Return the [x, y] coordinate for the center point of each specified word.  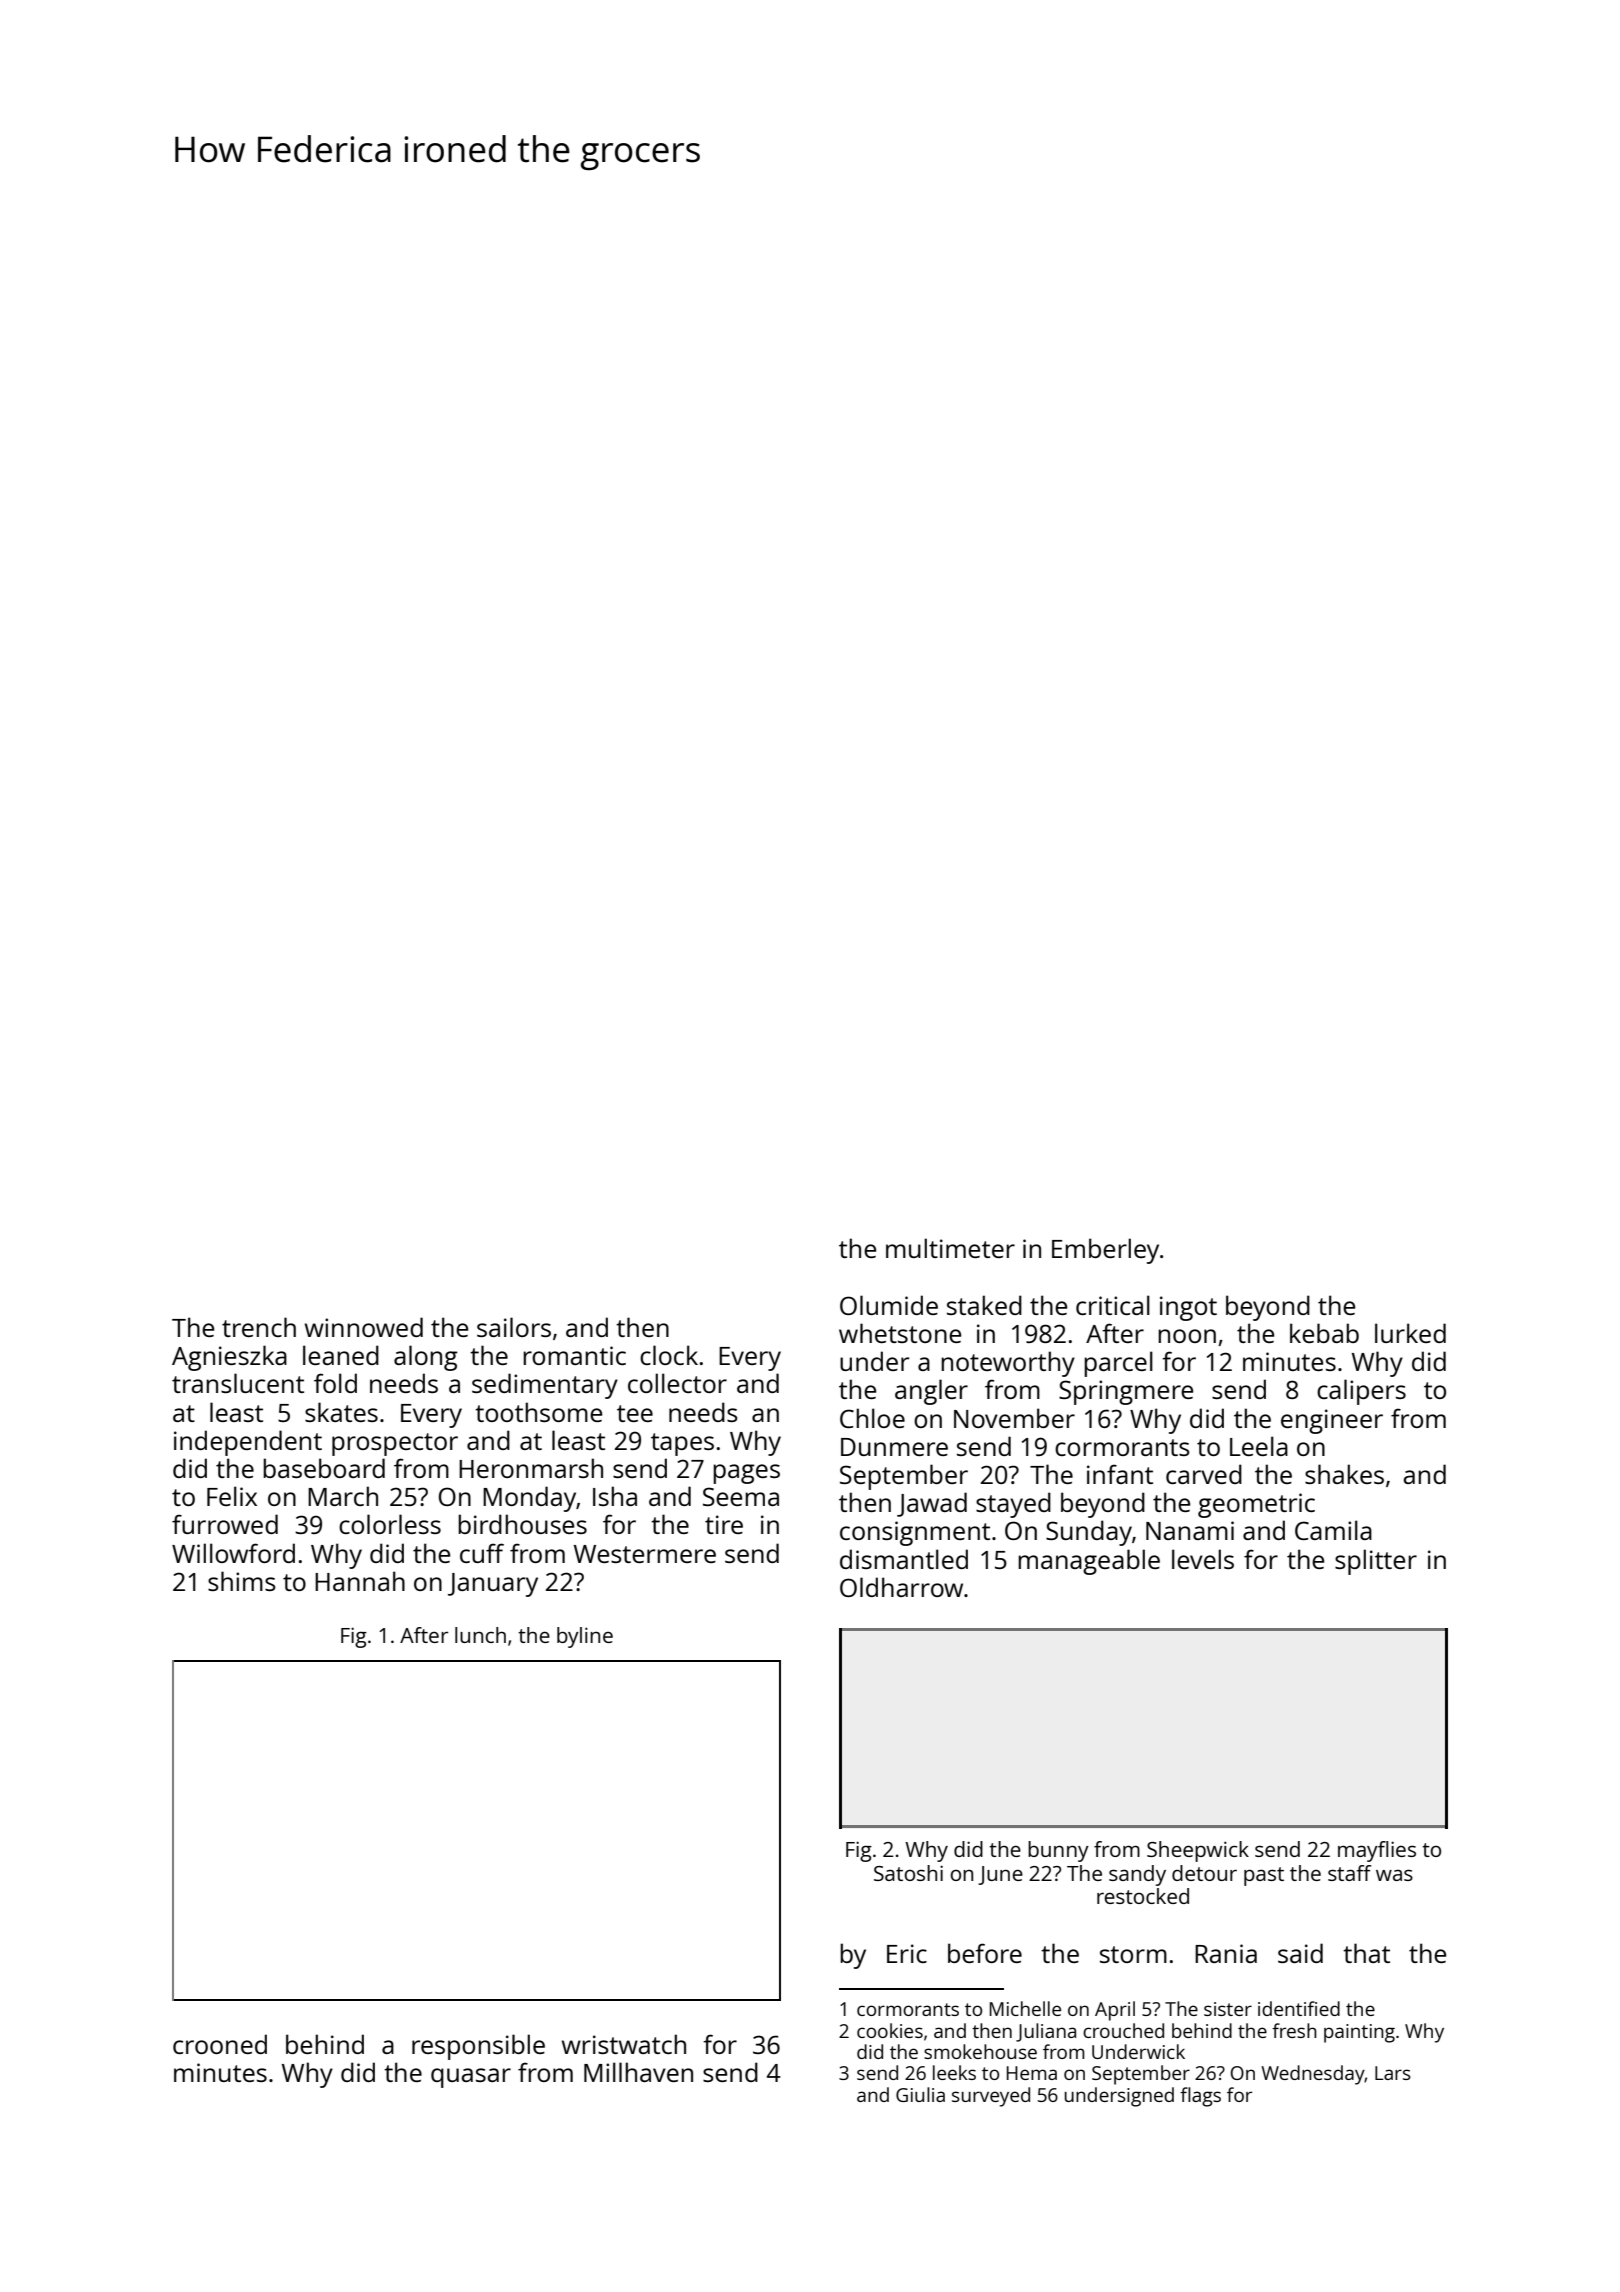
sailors [514, 1327]
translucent [238, 1383]
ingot [1188, 1308]
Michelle [1025, 2008]
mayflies [1377, 1851]
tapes [682, 1444]
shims [242, 1581]
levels [1203, 1559]
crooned [220, 2044]
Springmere [1126, 1392]
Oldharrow [901, 1587]
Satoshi [908, 1873]
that [1366, 1953]
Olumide [889, 1305]
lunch [480, 1635]
